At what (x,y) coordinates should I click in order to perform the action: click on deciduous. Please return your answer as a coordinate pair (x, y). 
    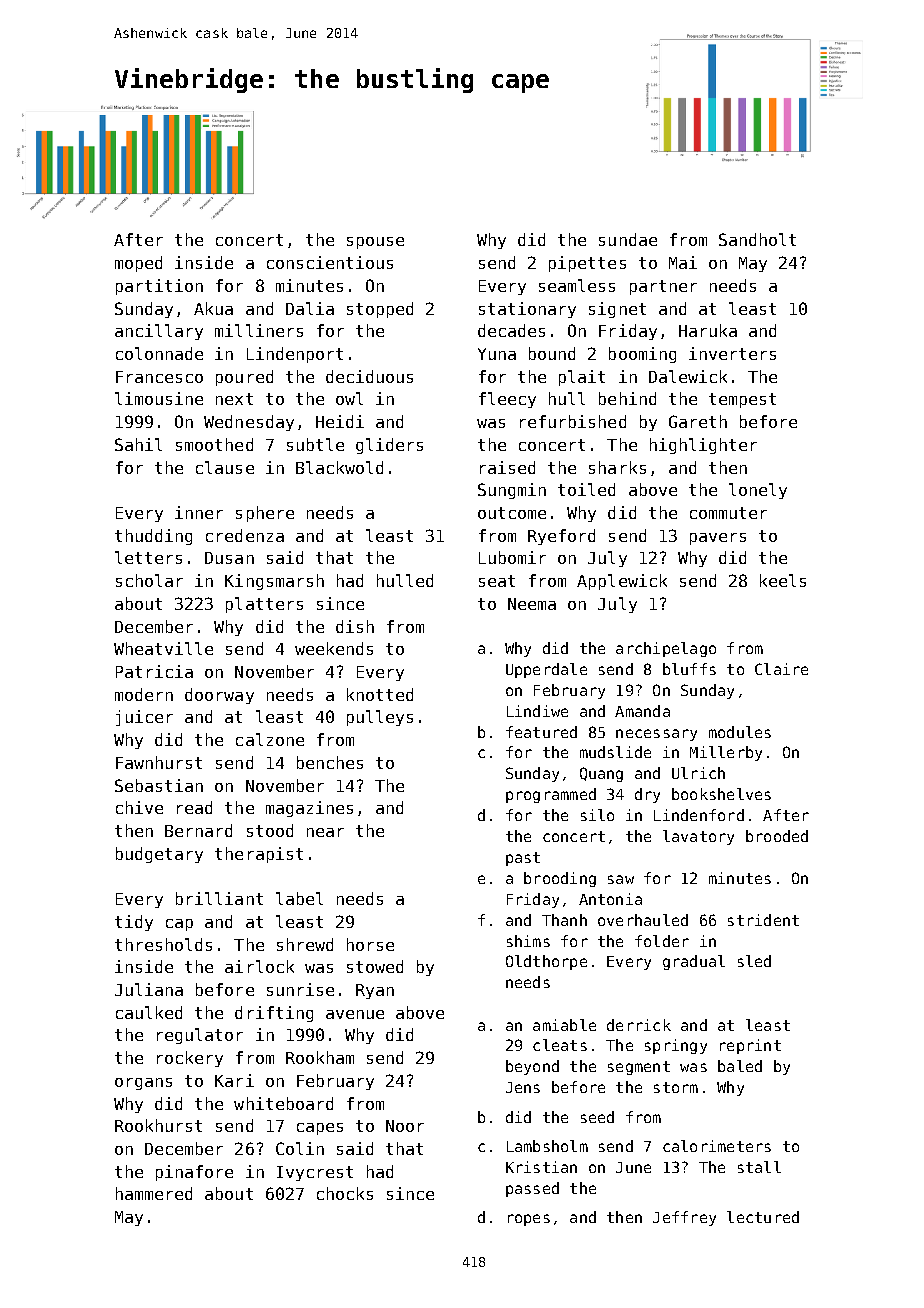
    Looking at the image, I should click on (369, 376).
